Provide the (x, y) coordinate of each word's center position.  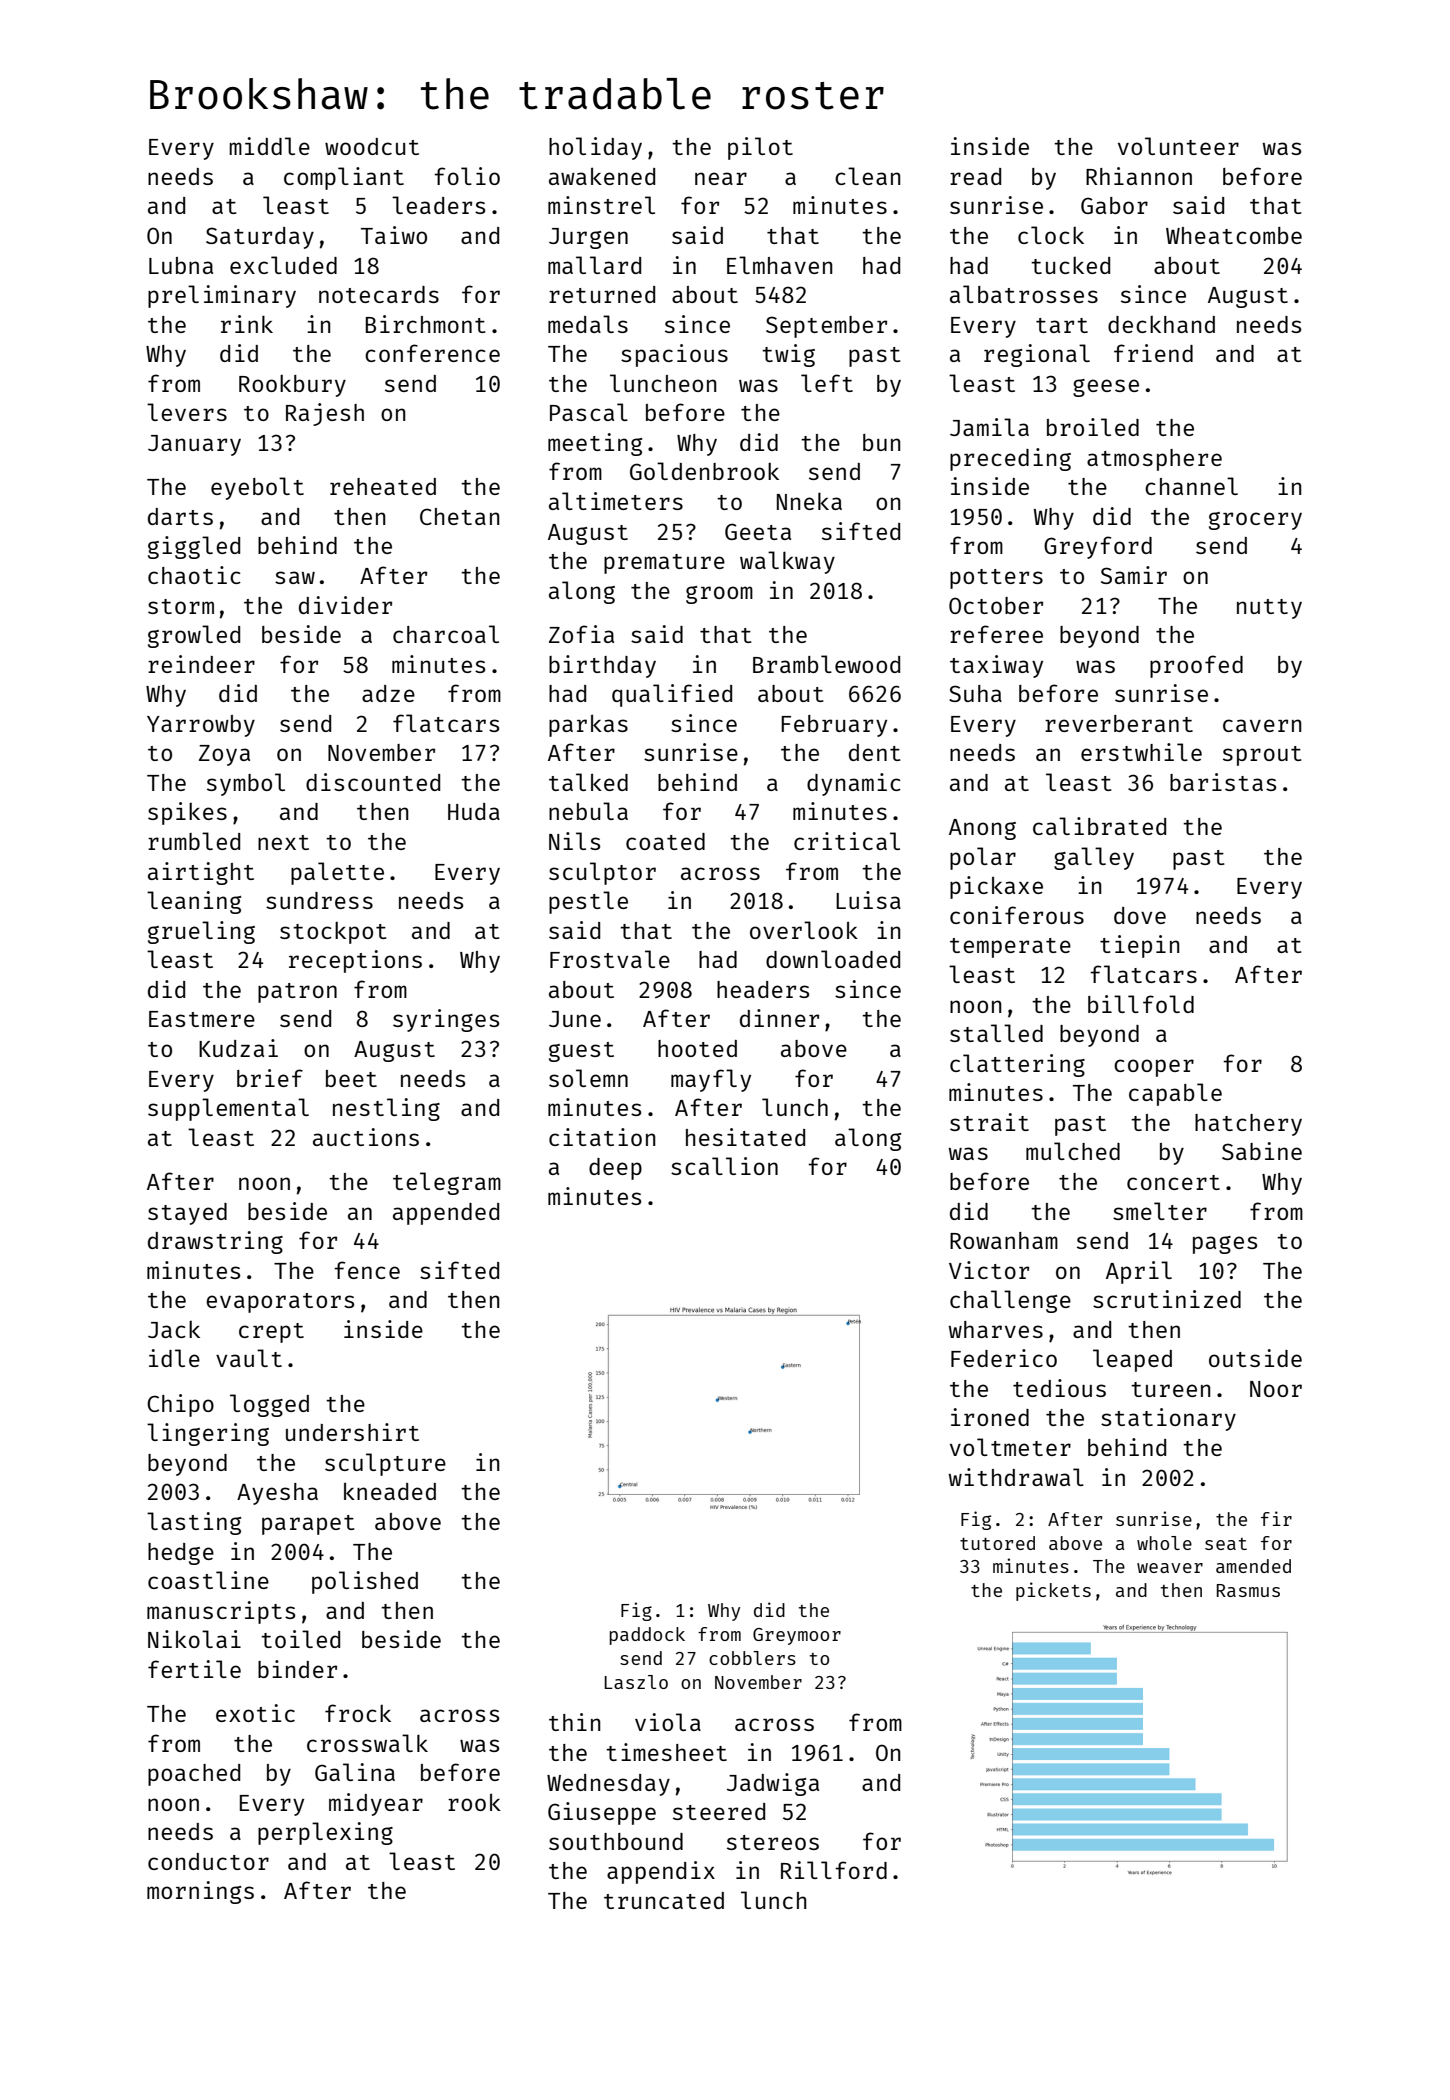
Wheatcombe (1234, 235)
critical (847, 841)
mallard (594, 265)
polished (365, 1582)
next (283, 842)
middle (269, 146)
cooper (1154, 1068)
